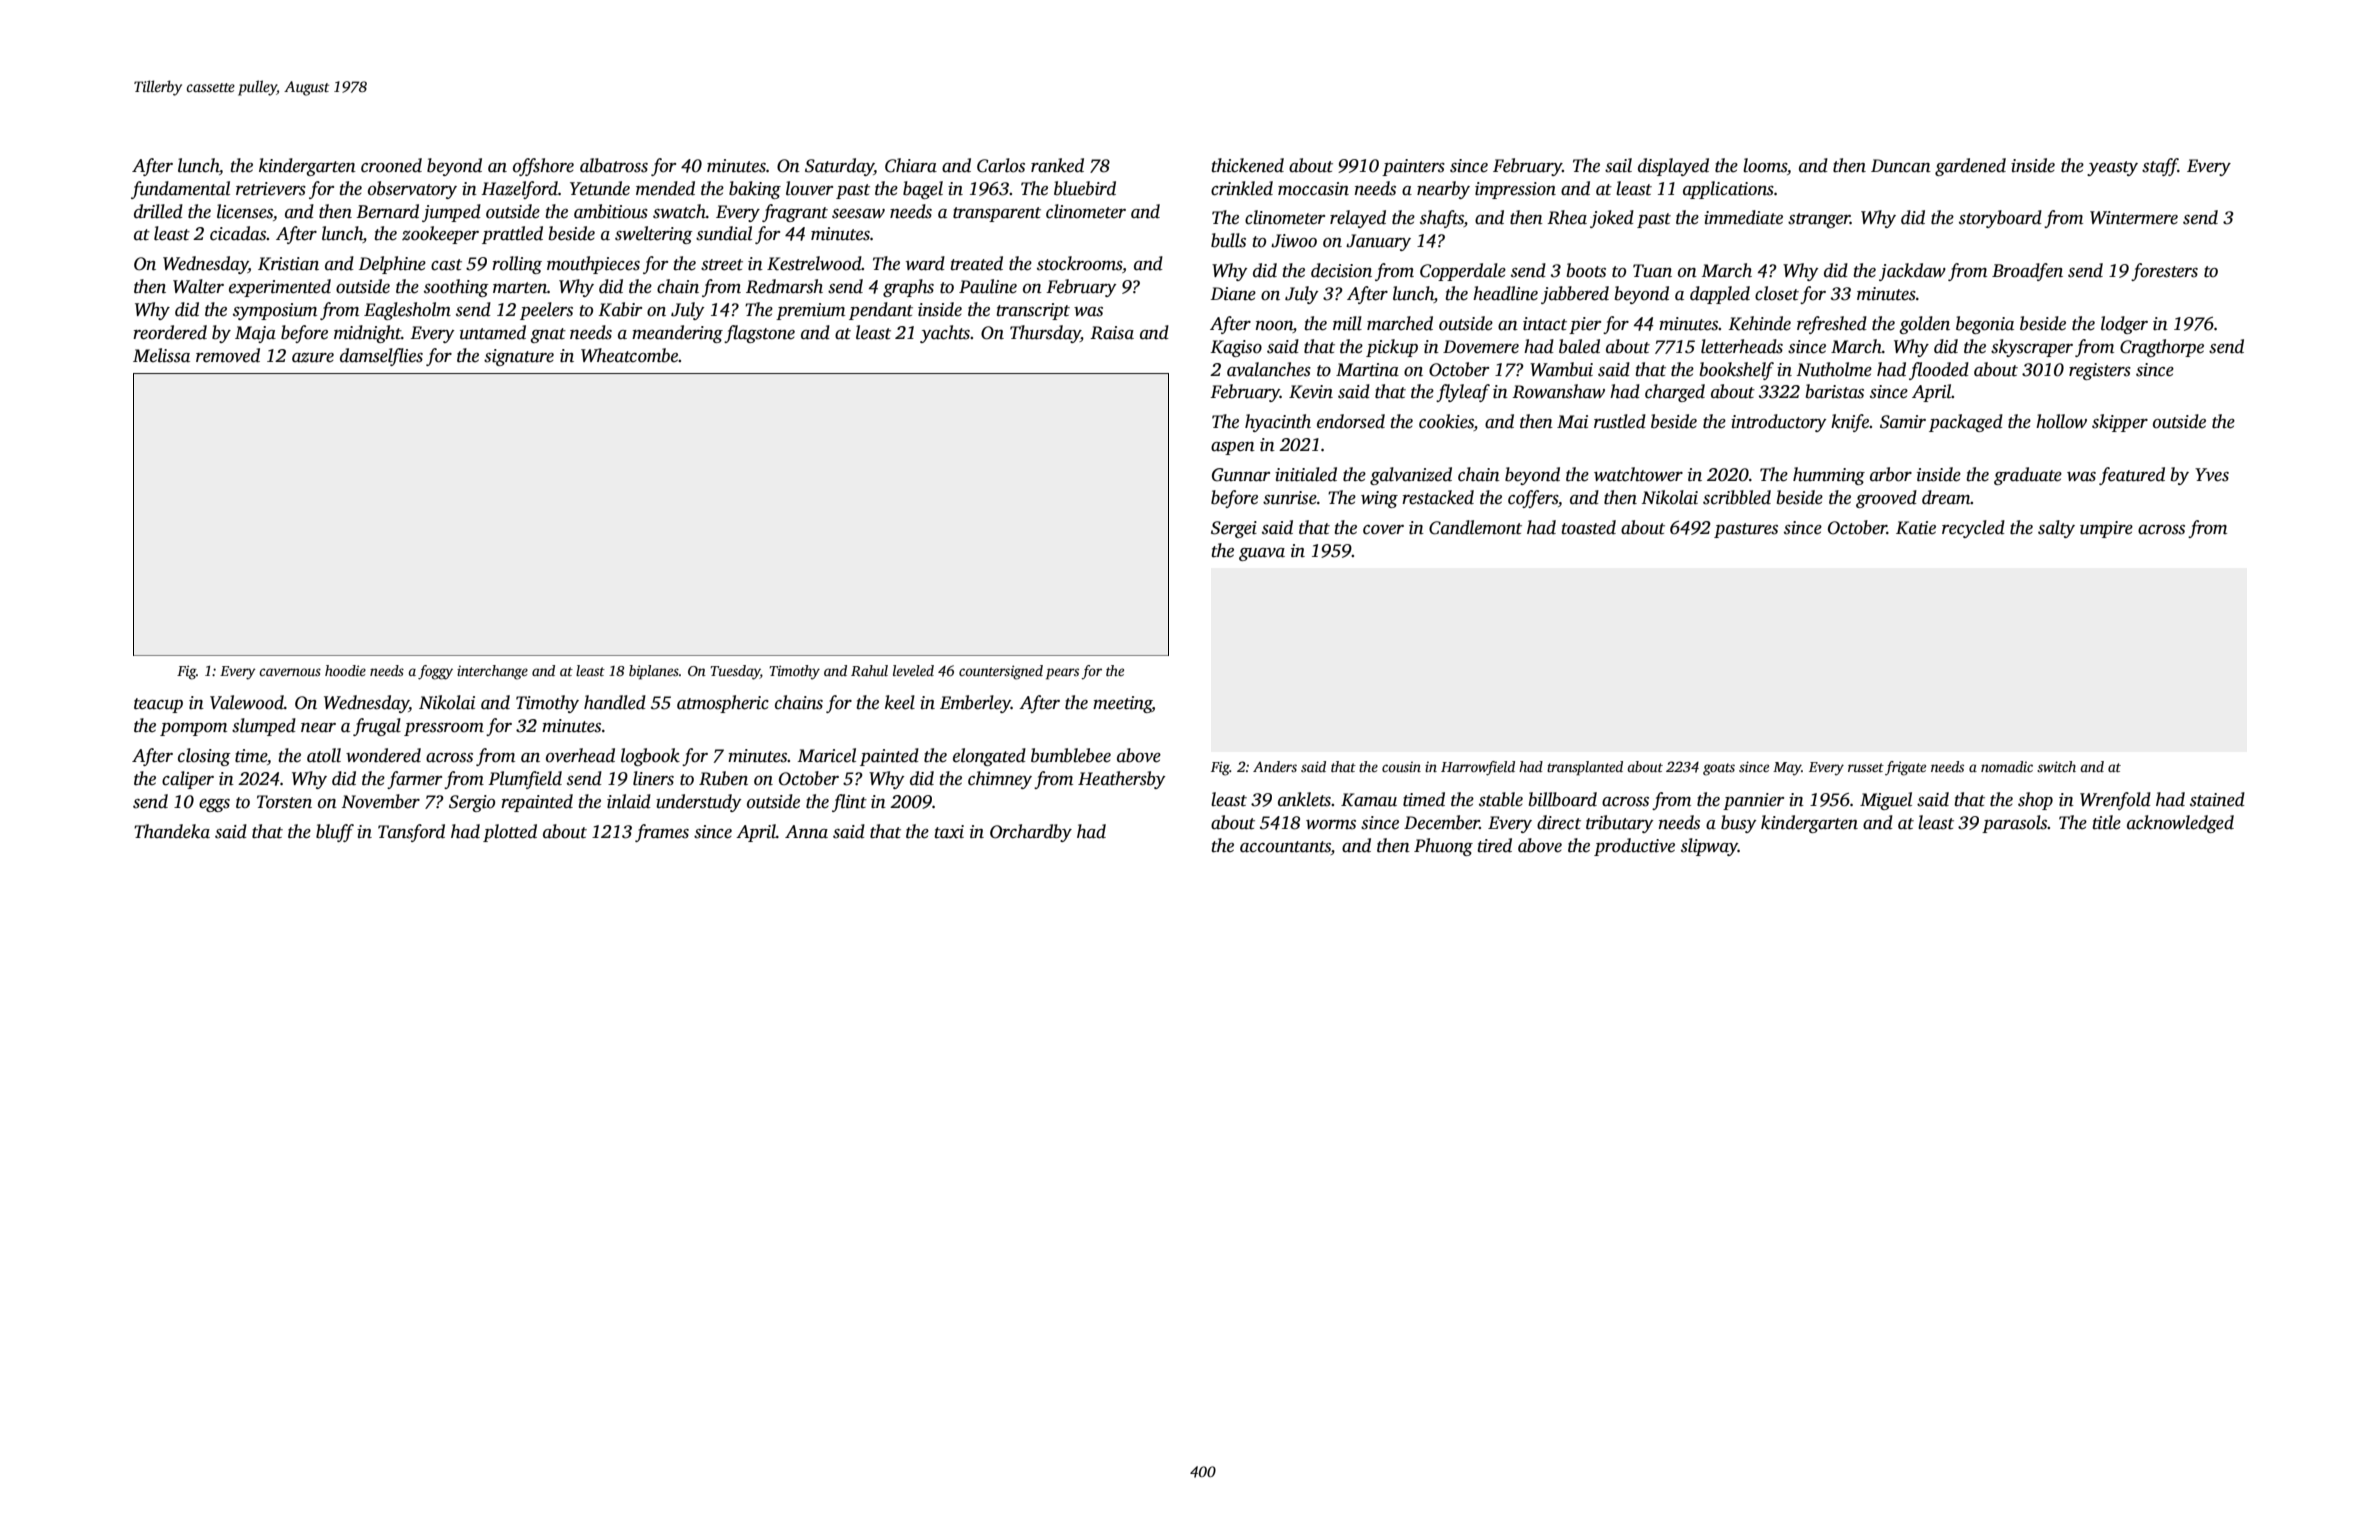  Describe the element at coordinates (2160, 167) in the document. I see `staff` at that location.
